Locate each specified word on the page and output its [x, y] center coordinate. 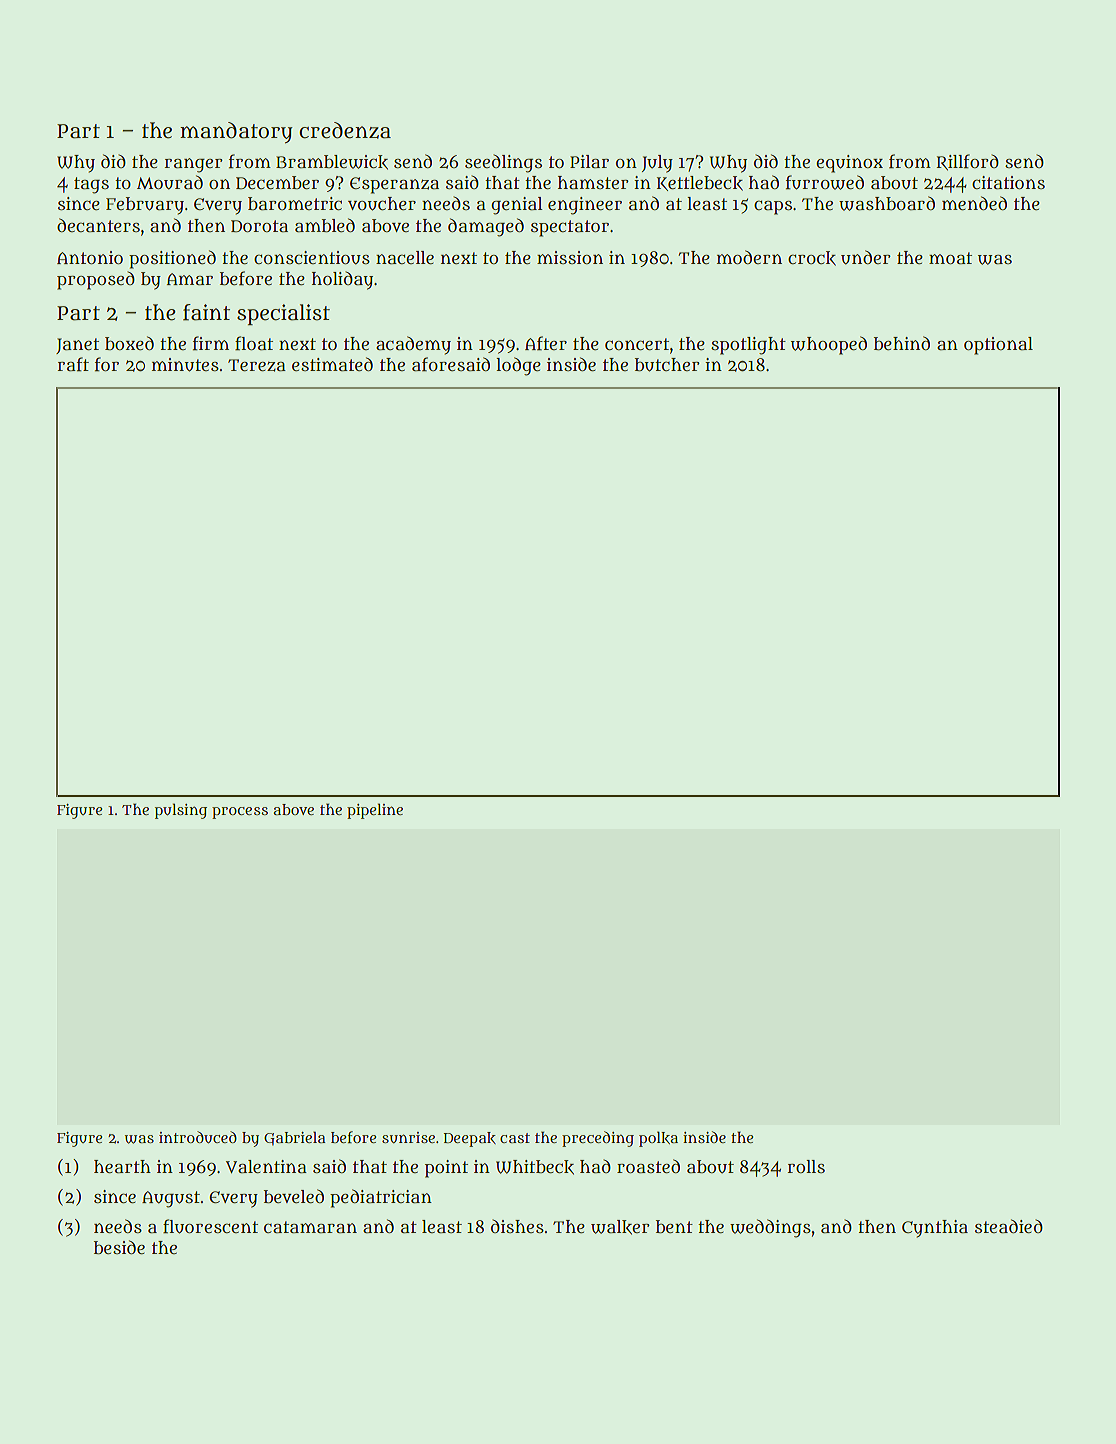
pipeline [375, 811]
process [240, 813]
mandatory [236, 132]
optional [998, 346]
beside [119, 1247]
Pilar [589, 161]
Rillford [967, 162]
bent [674, 1226]
